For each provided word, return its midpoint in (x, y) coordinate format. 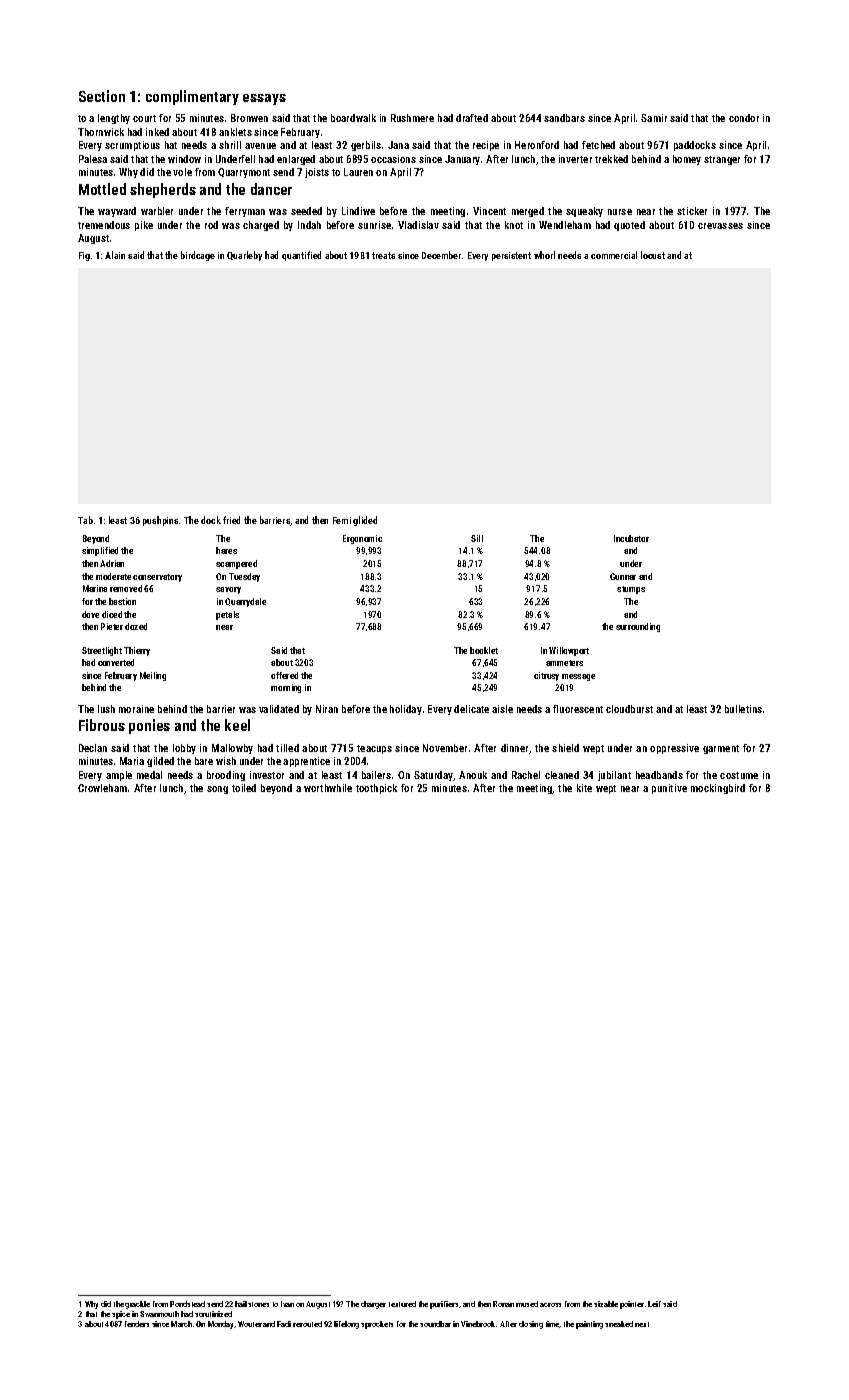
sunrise (374, 225)
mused (527, 1304)
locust (653, 255)
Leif (654, 1304)
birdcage (198, 256)
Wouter (250, 1324)
